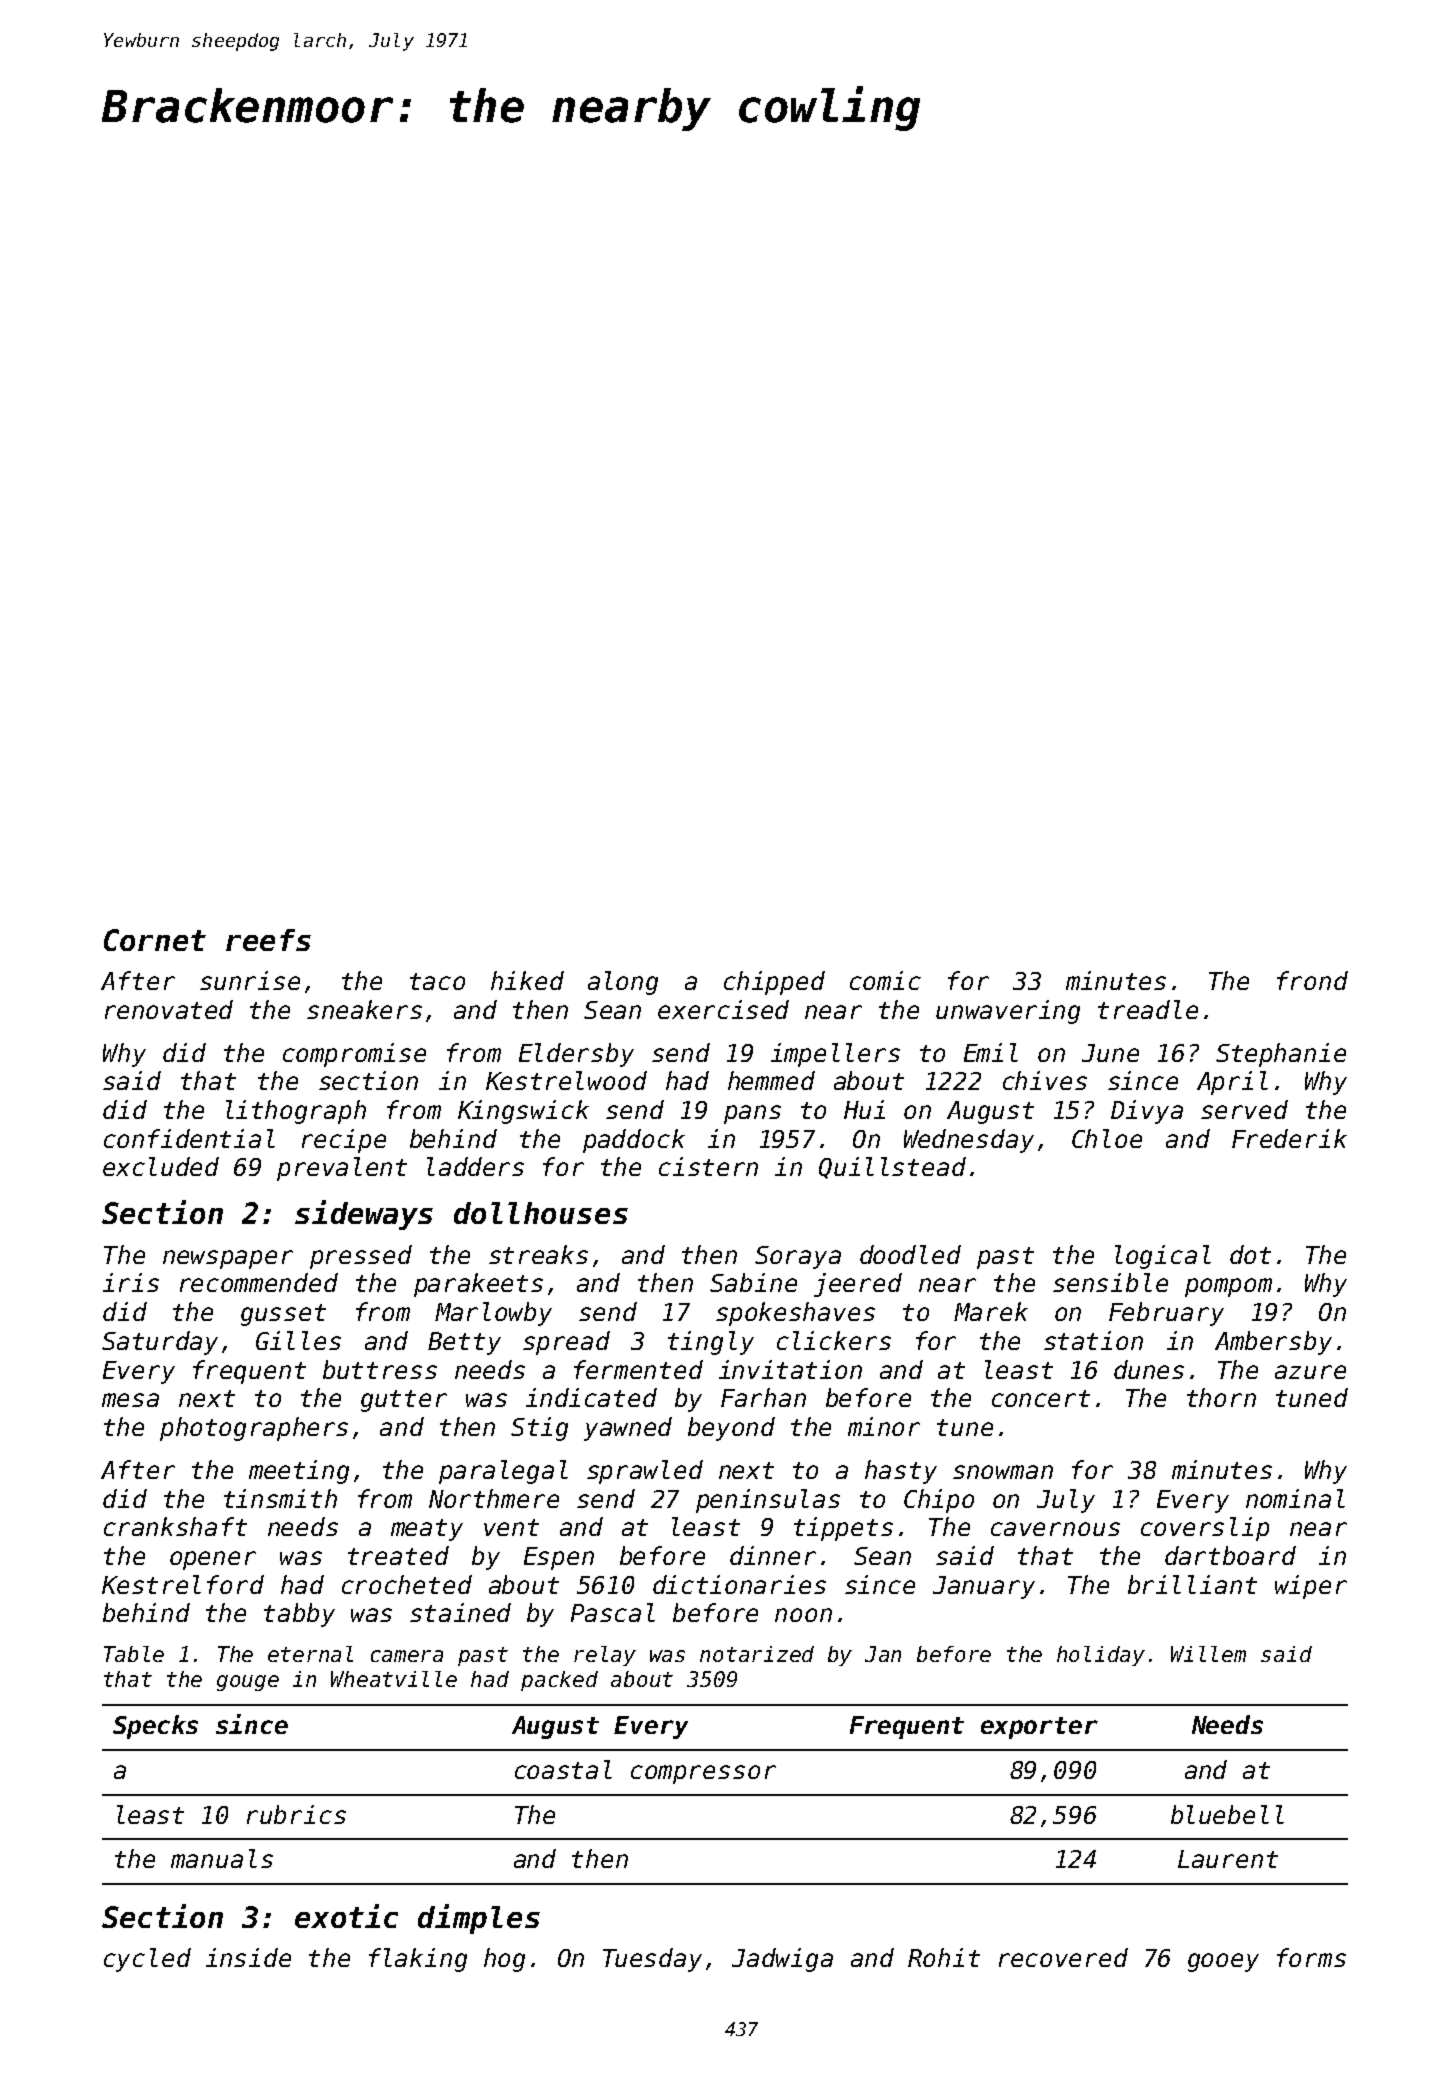  Describe the element at coordinates (342, 1169) in the screenshot. I see `prevalent` at that location.
